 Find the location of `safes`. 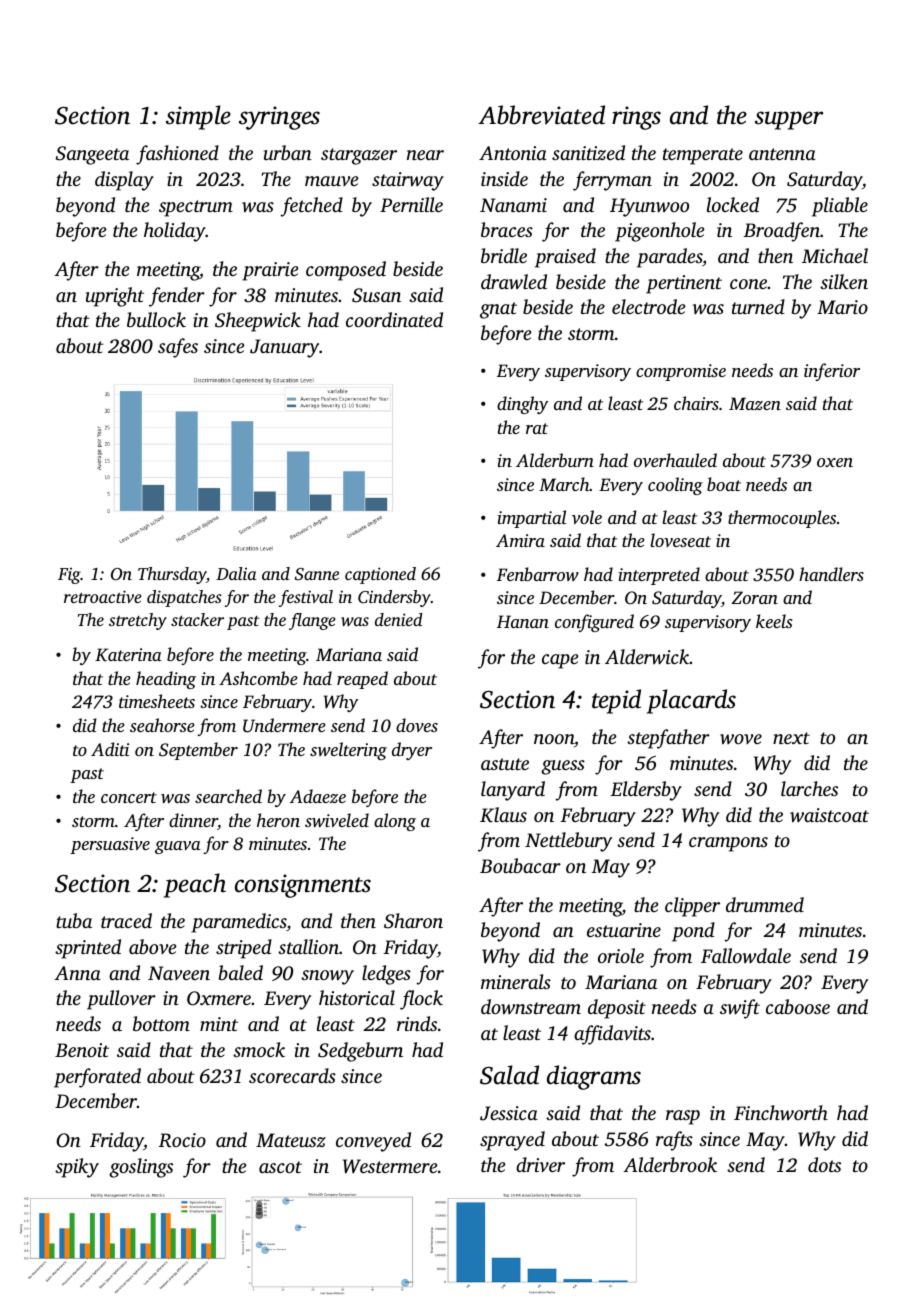

safes is located at coordinates (178, 348).
